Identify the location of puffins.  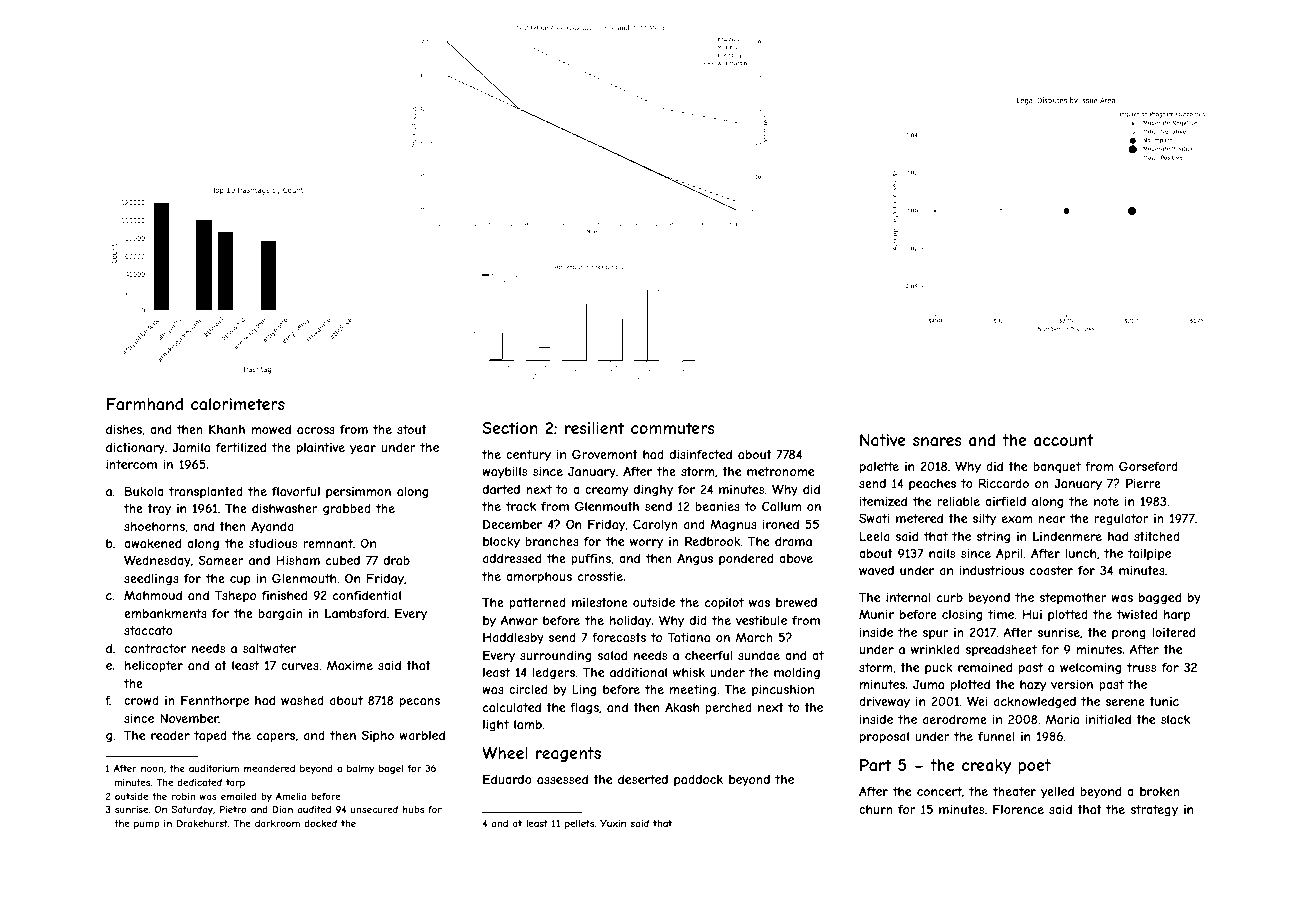
(591, 559).
